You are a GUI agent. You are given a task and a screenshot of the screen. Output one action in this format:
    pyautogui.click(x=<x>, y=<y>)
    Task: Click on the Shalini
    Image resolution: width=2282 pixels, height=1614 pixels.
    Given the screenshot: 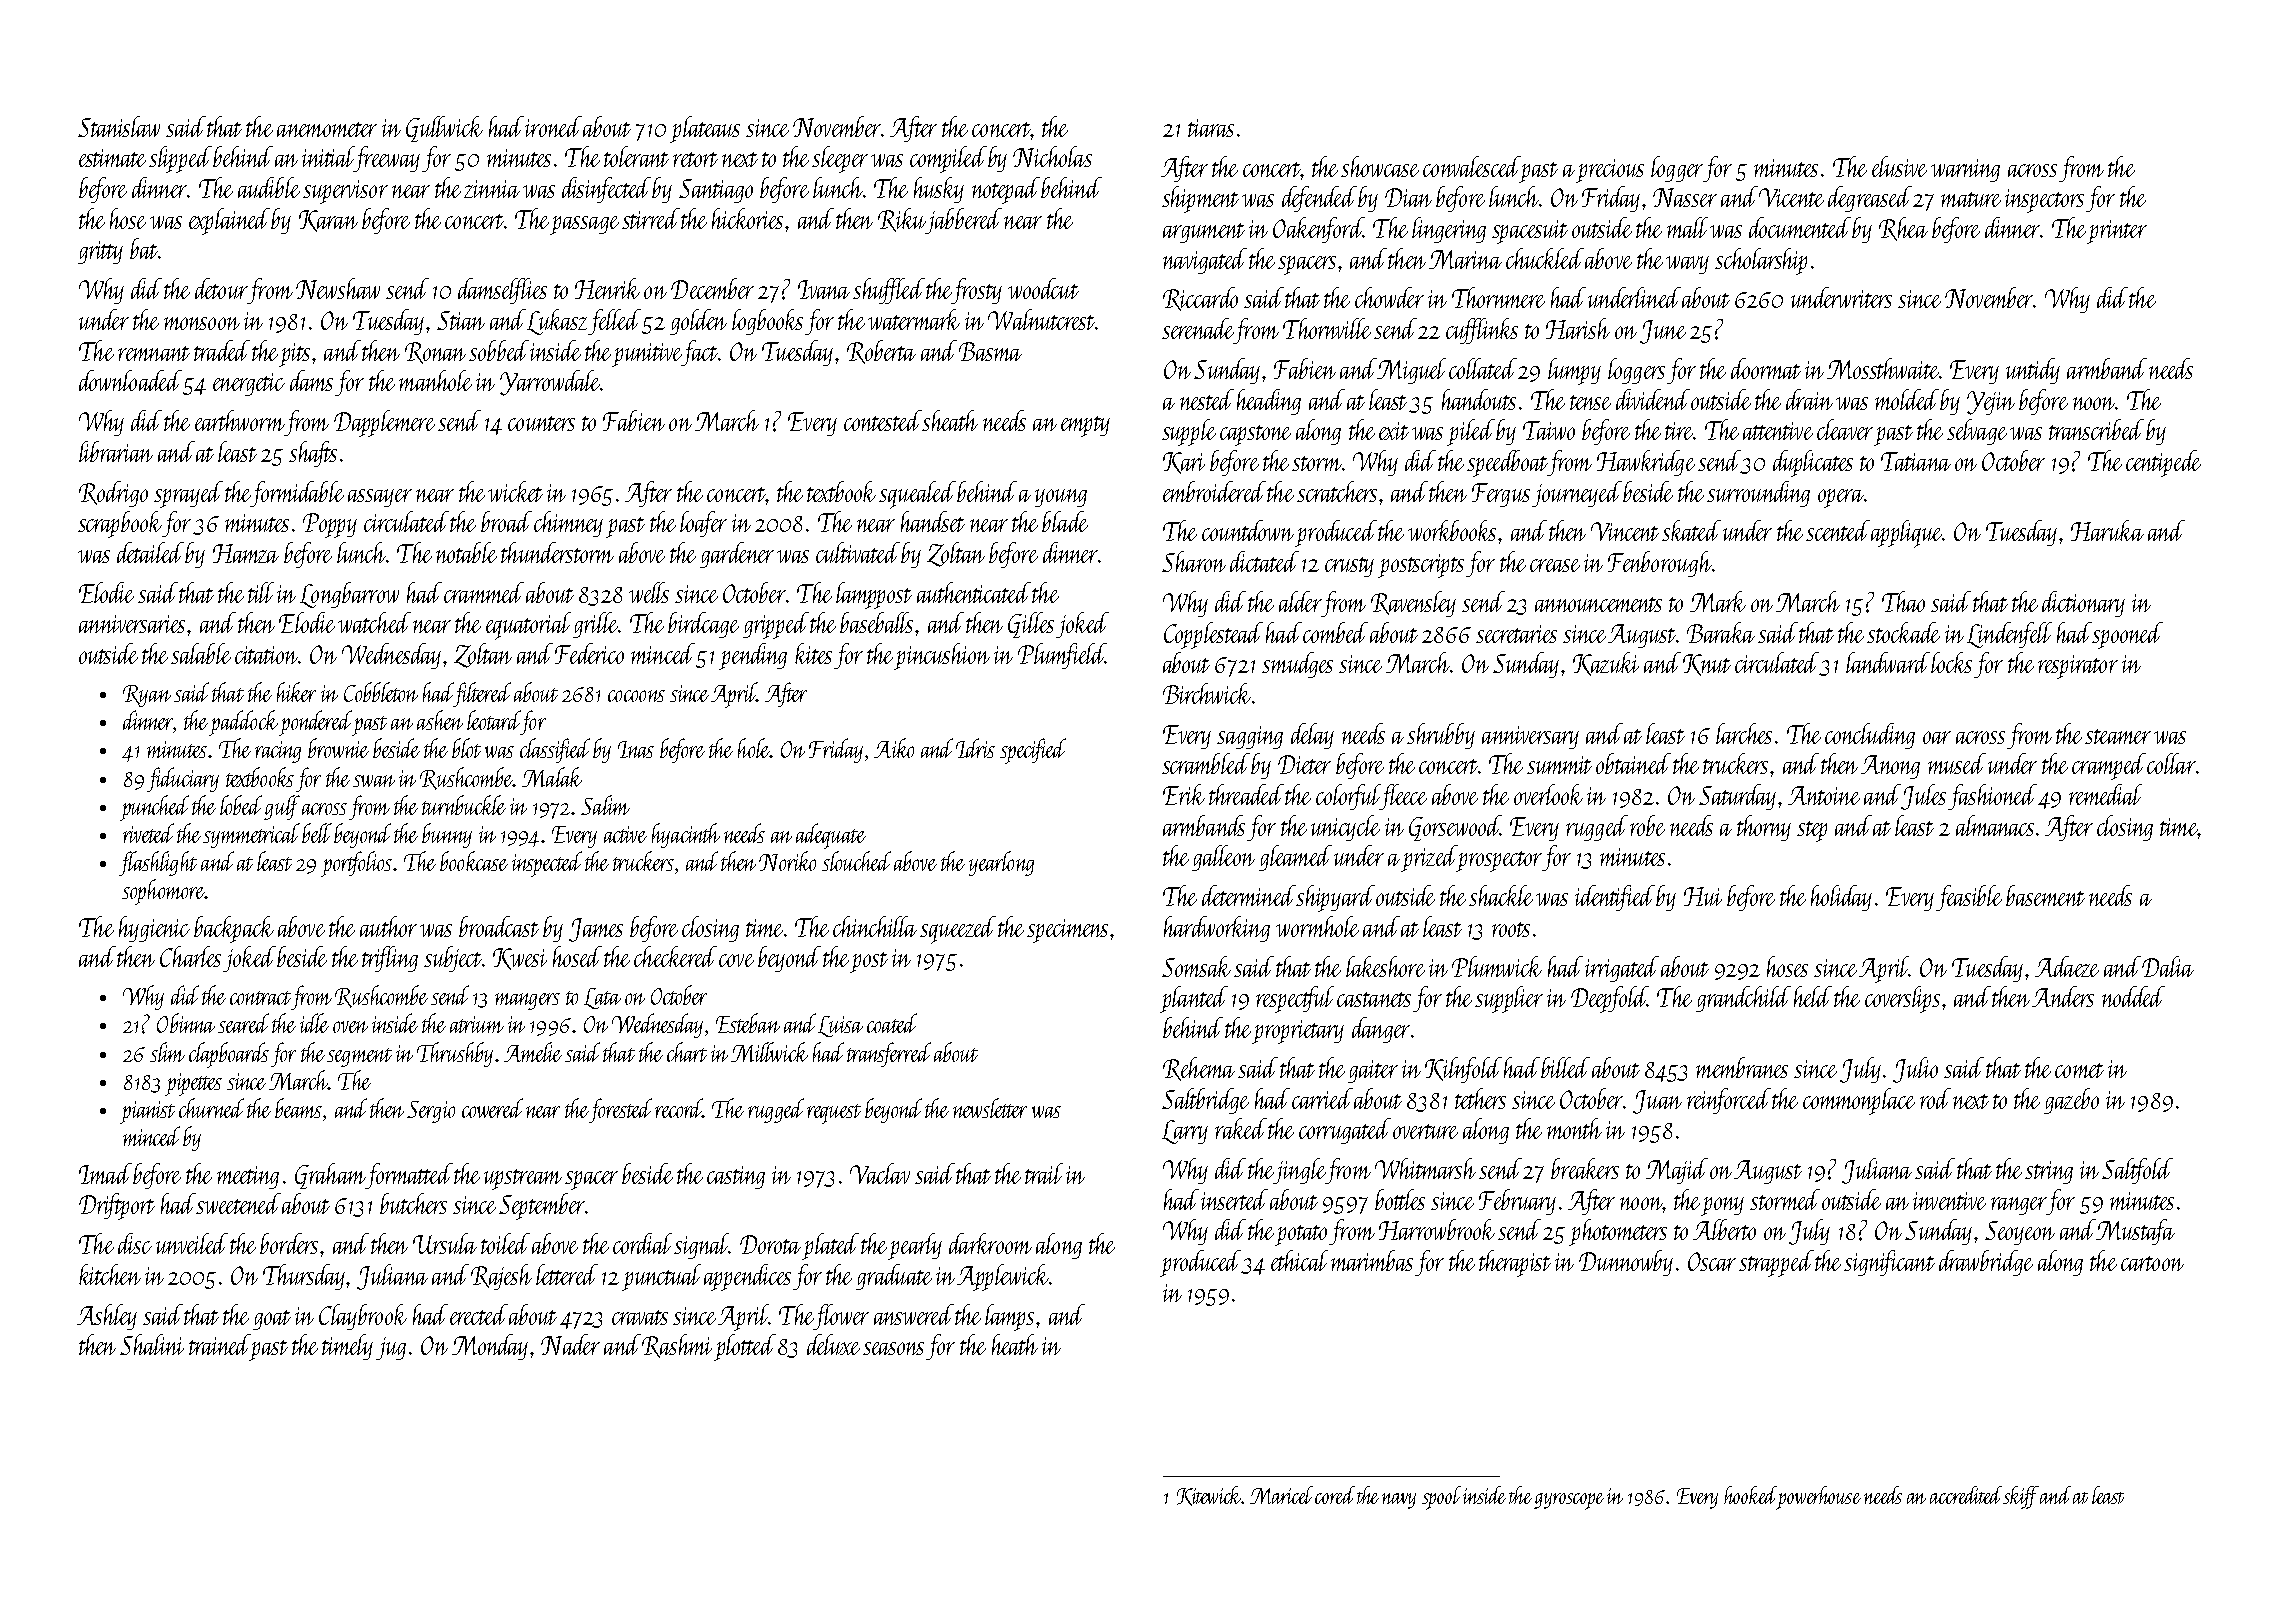 What is the action you would take?
    pyautogui.click(x=152, y=1344)
